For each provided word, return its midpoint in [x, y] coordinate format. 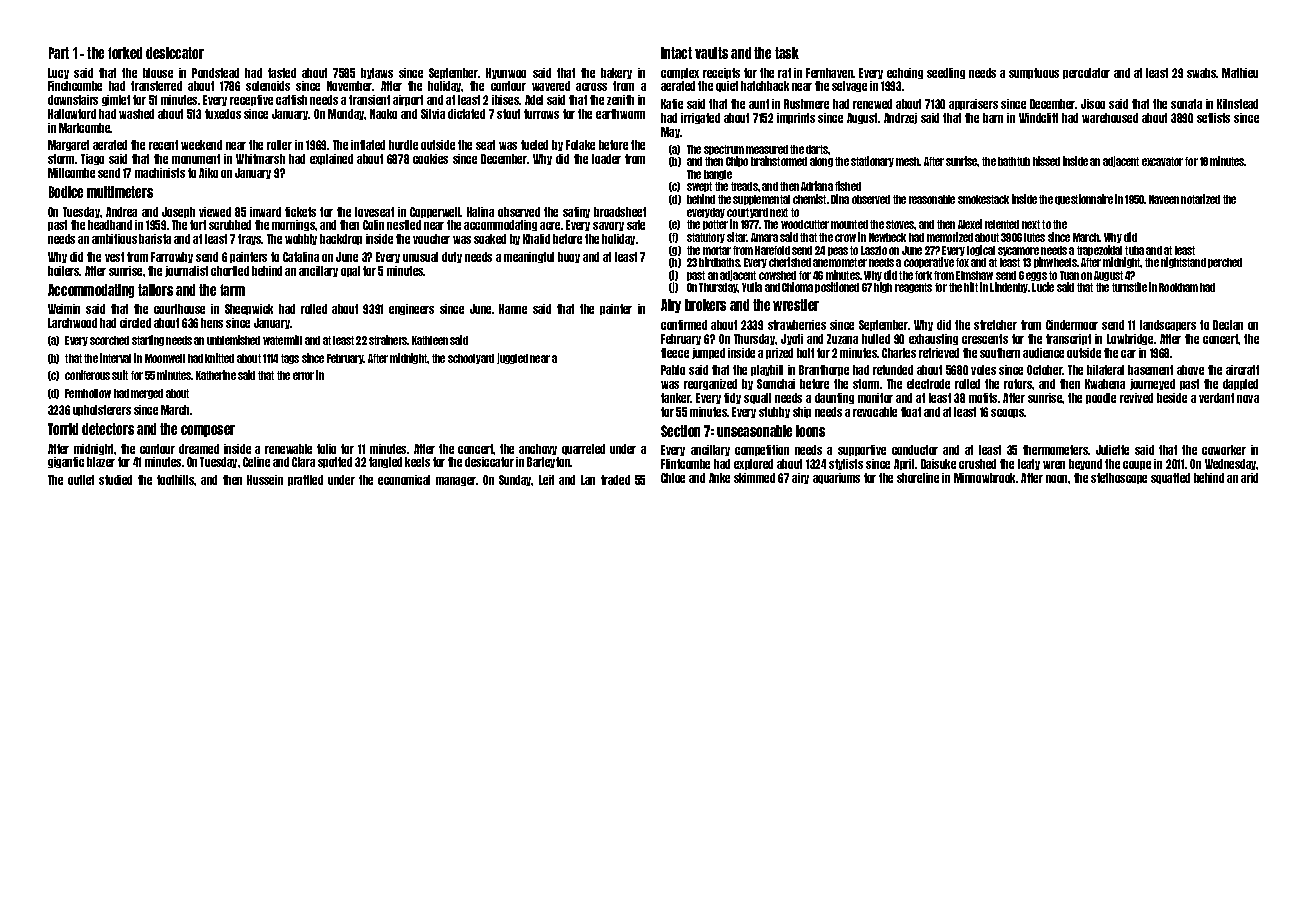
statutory [706, 238]
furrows [541, 114]
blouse [158, 73]
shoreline [918, 478]
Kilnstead [1237, 104]
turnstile [1129, 287]
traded [615, 480]
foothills [176, 480]
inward [265, 212]
